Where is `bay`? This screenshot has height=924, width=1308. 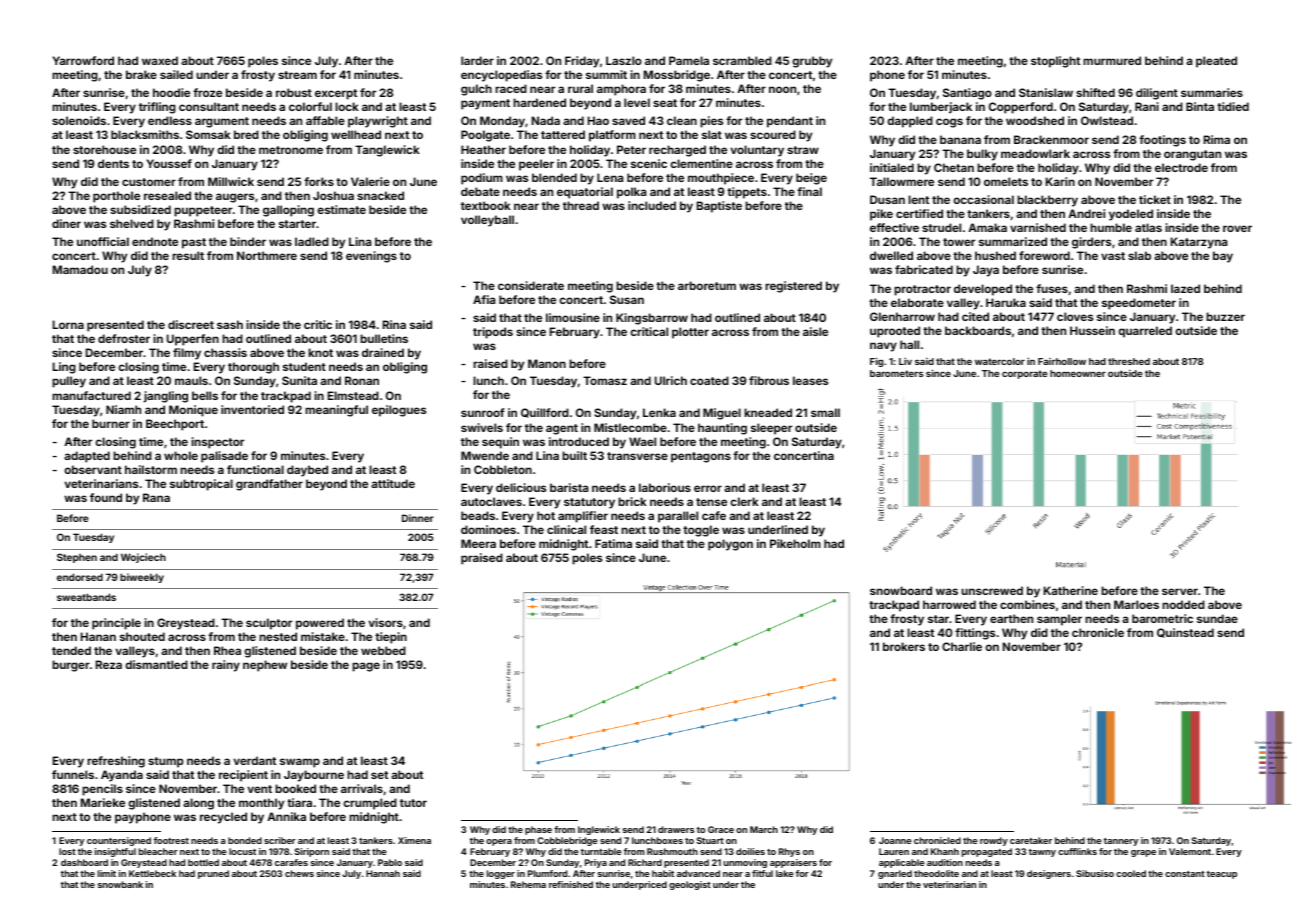 bay is located at coordinates (1223, 257).
